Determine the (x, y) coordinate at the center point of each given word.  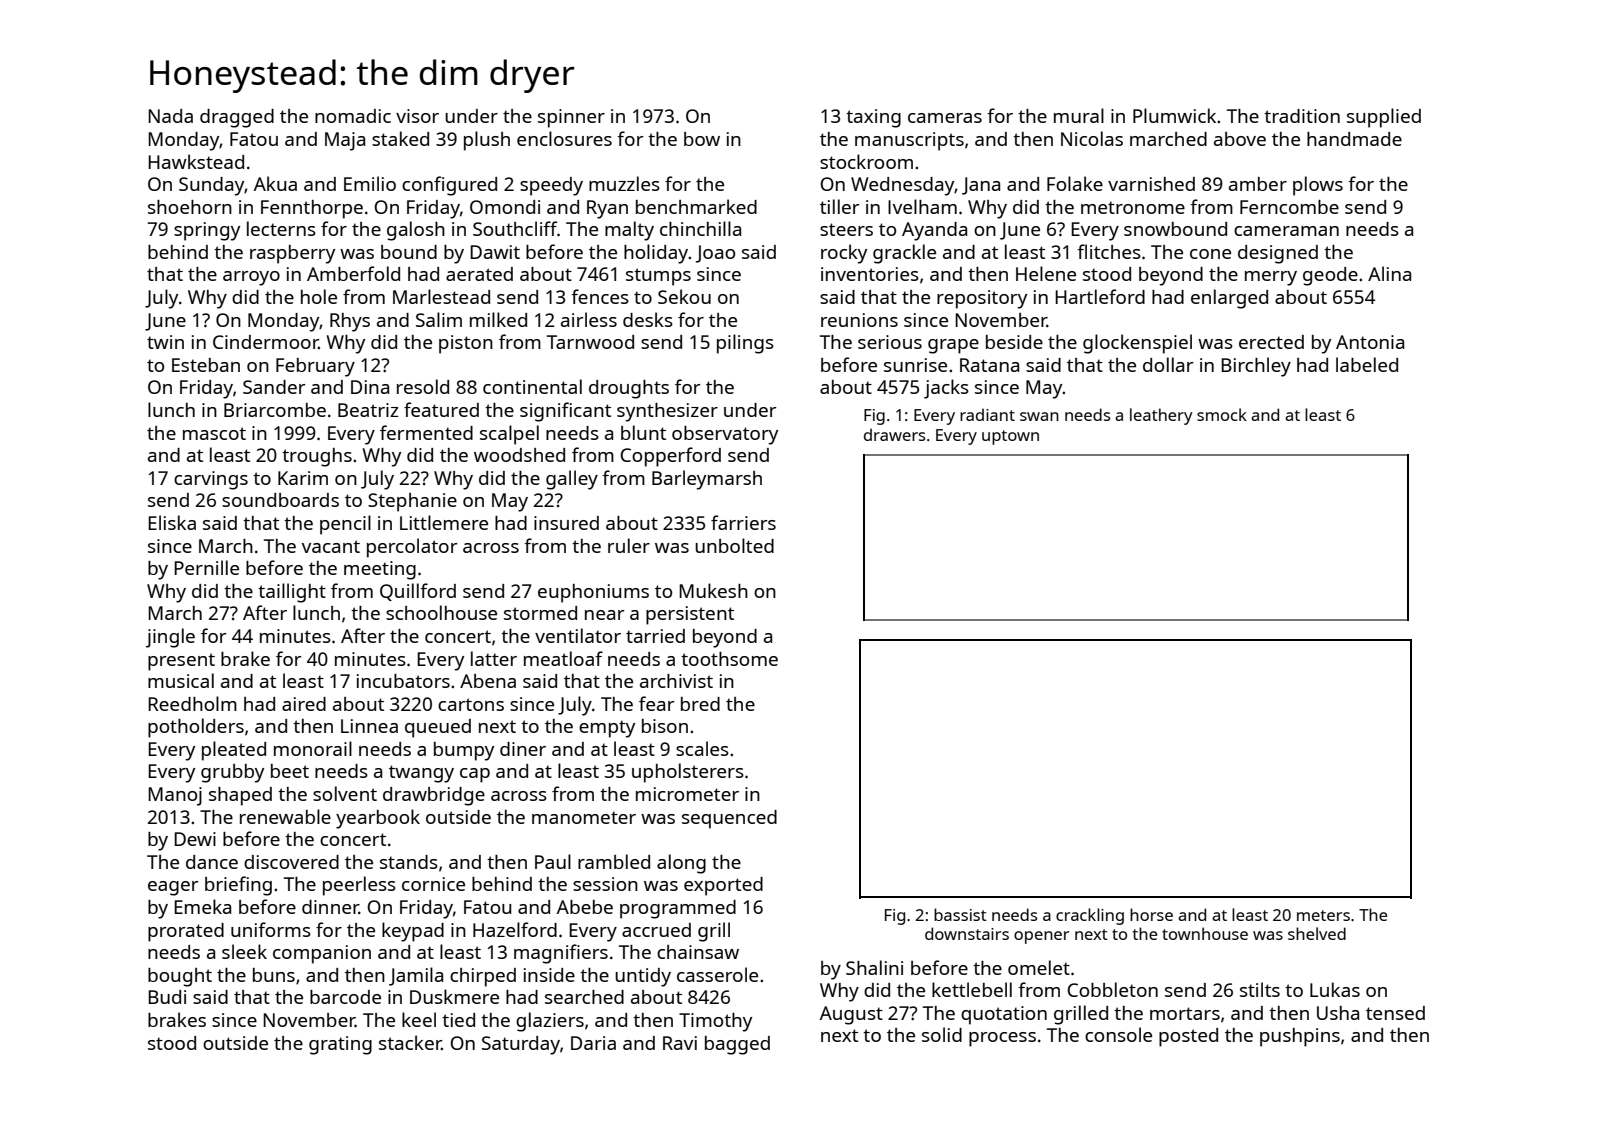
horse (1151, 914)
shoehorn (190, 207)
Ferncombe (1289, 207)
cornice (433, 884)
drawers (894, 434)
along (681, 864)
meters (1323, 915)
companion (322, 954)
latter (494, 658)
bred (700, 704)
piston (466, 344)
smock (1222, 414)
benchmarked (696, 206)
